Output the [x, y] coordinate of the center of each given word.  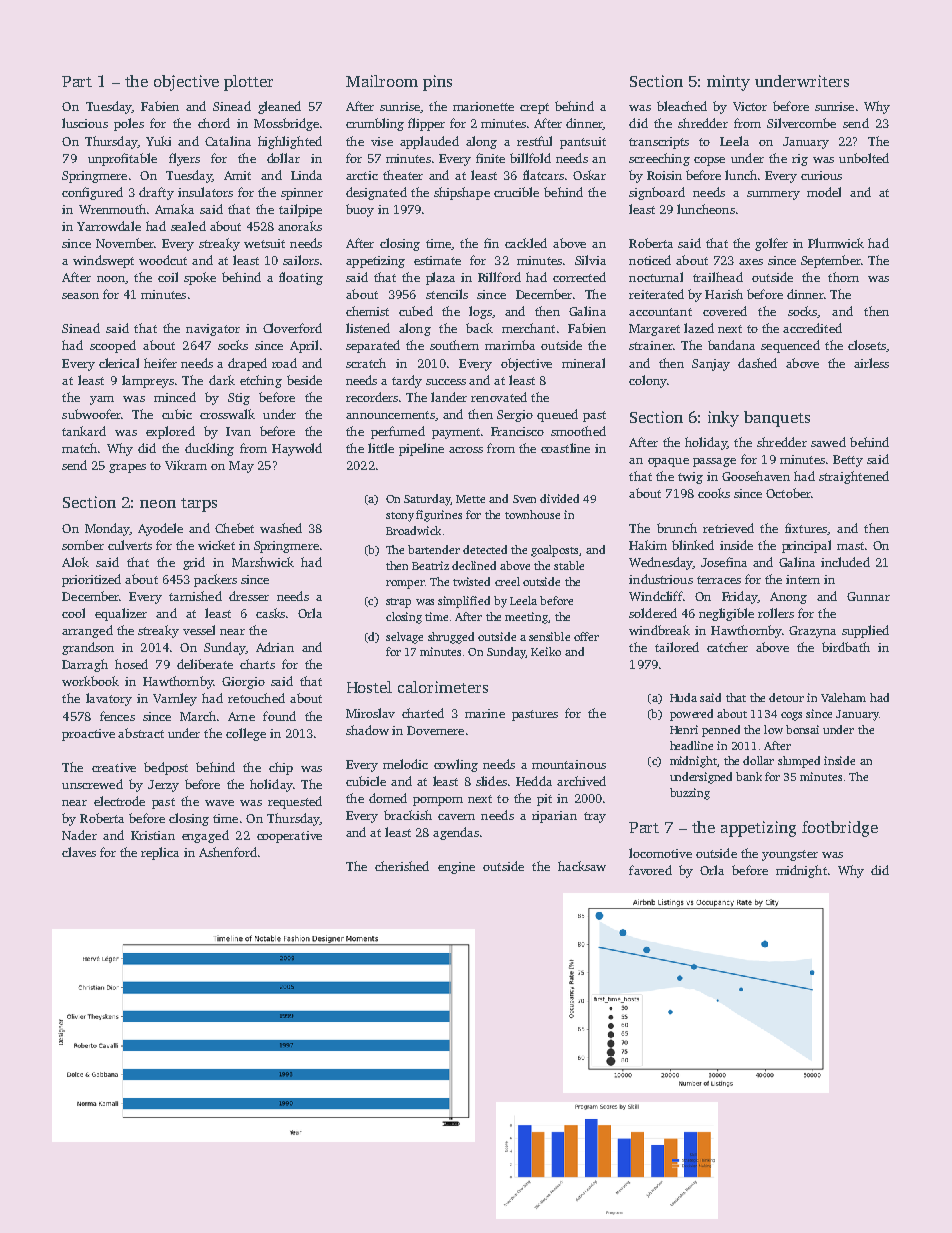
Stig [239, 399]
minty [728, 83]
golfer [771, 244]
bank [749, 776]
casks [270, 613]
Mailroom [382, 81]
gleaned [279, 107]
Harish [724, 294]
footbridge [840, 829]
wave [219, 803]
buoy [360, 210]
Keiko [546, 651]
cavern [456, 817]
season [80, 296]
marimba [510, 345]
